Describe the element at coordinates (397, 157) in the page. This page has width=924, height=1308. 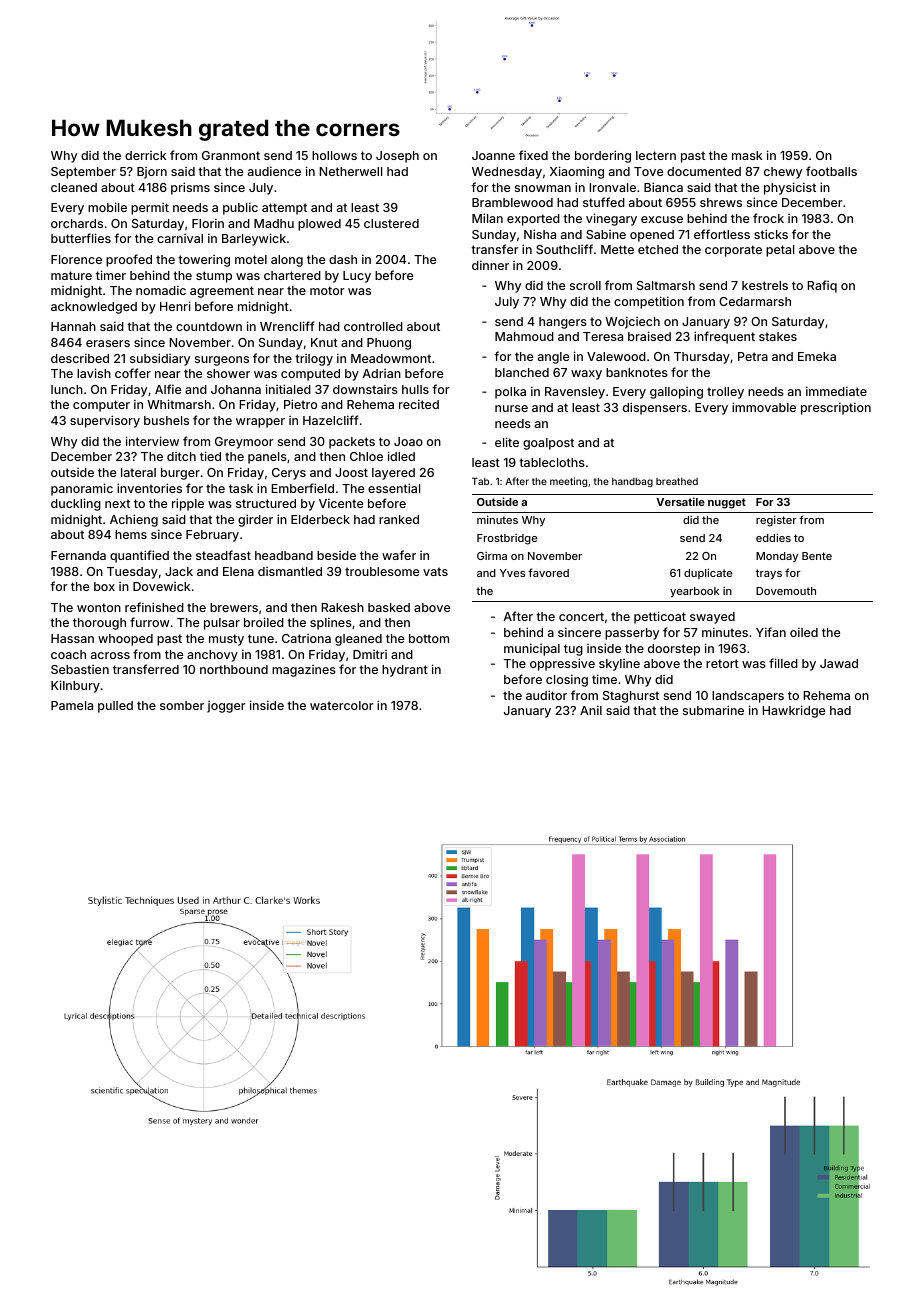
I see `Joseph` at that location.
